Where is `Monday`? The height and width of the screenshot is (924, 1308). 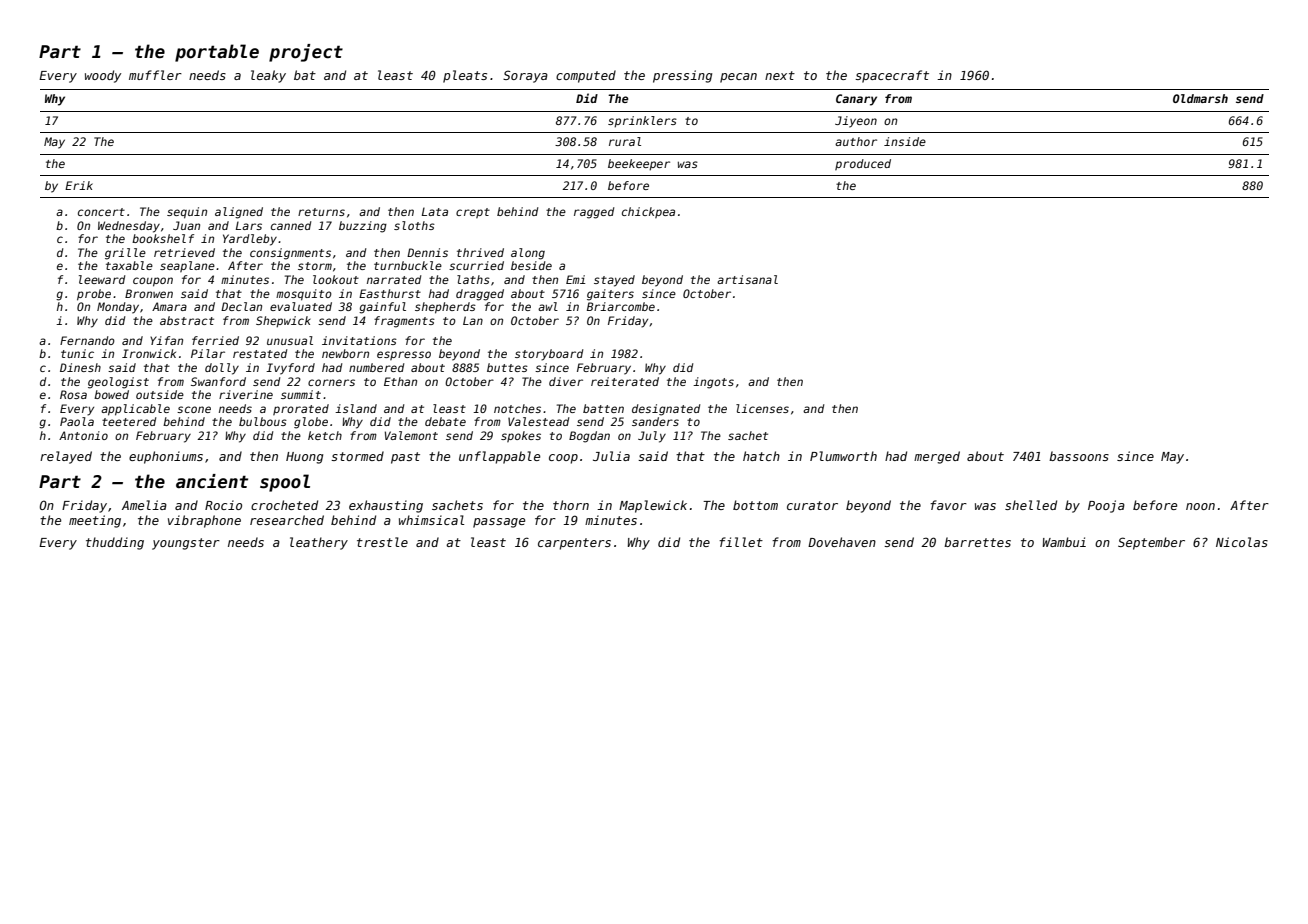 Monday is located at coordinates (118, 308).
